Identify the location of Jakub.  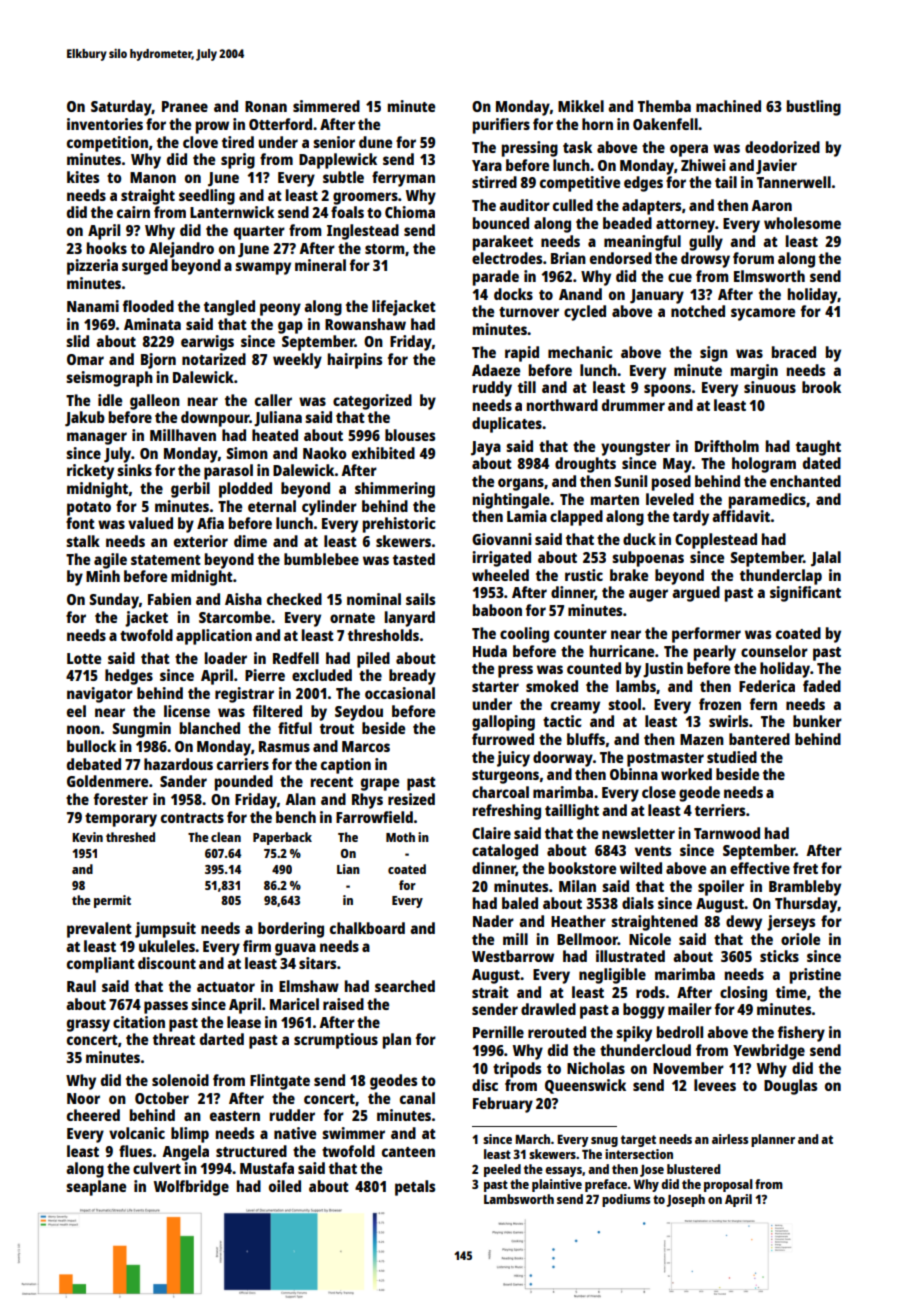
(85, 419).
